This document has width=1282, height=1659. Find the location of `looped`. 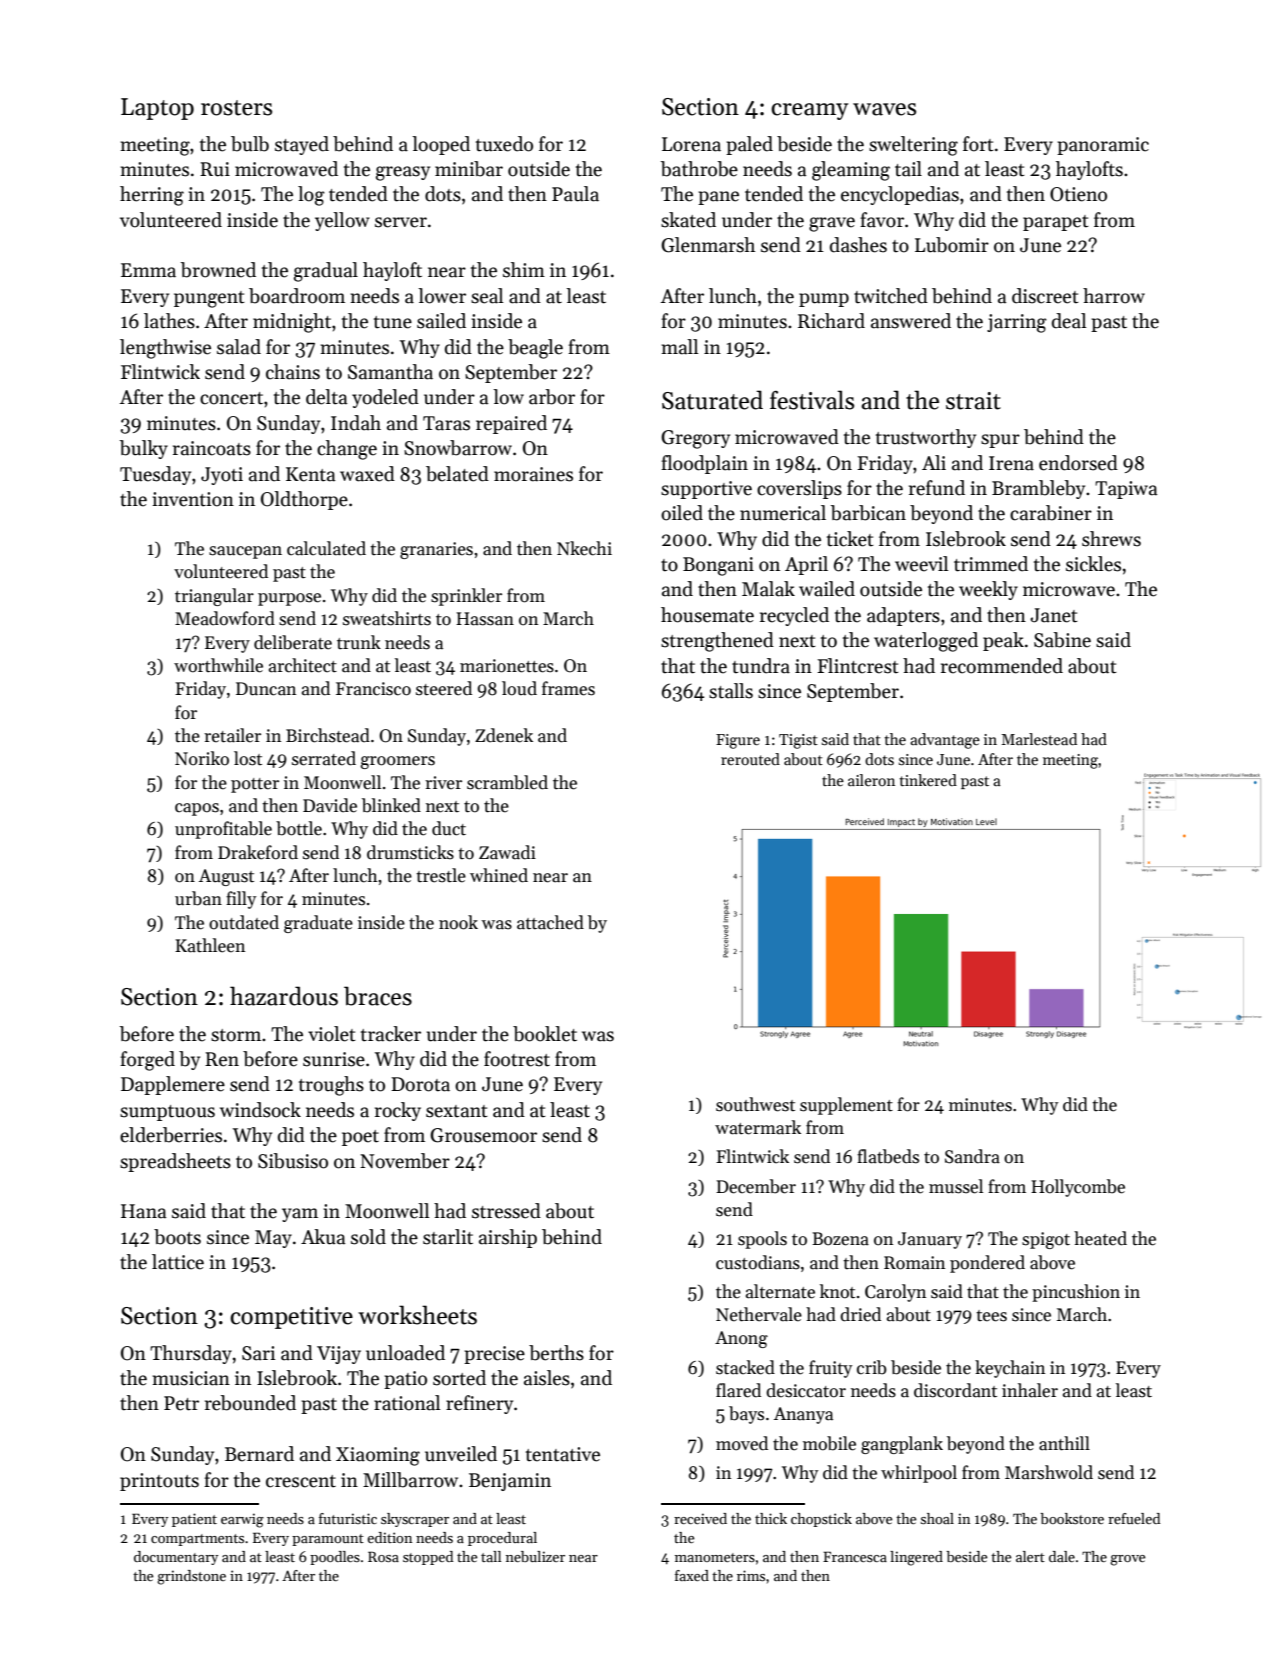

looped is located at coordinates (441, 145).
